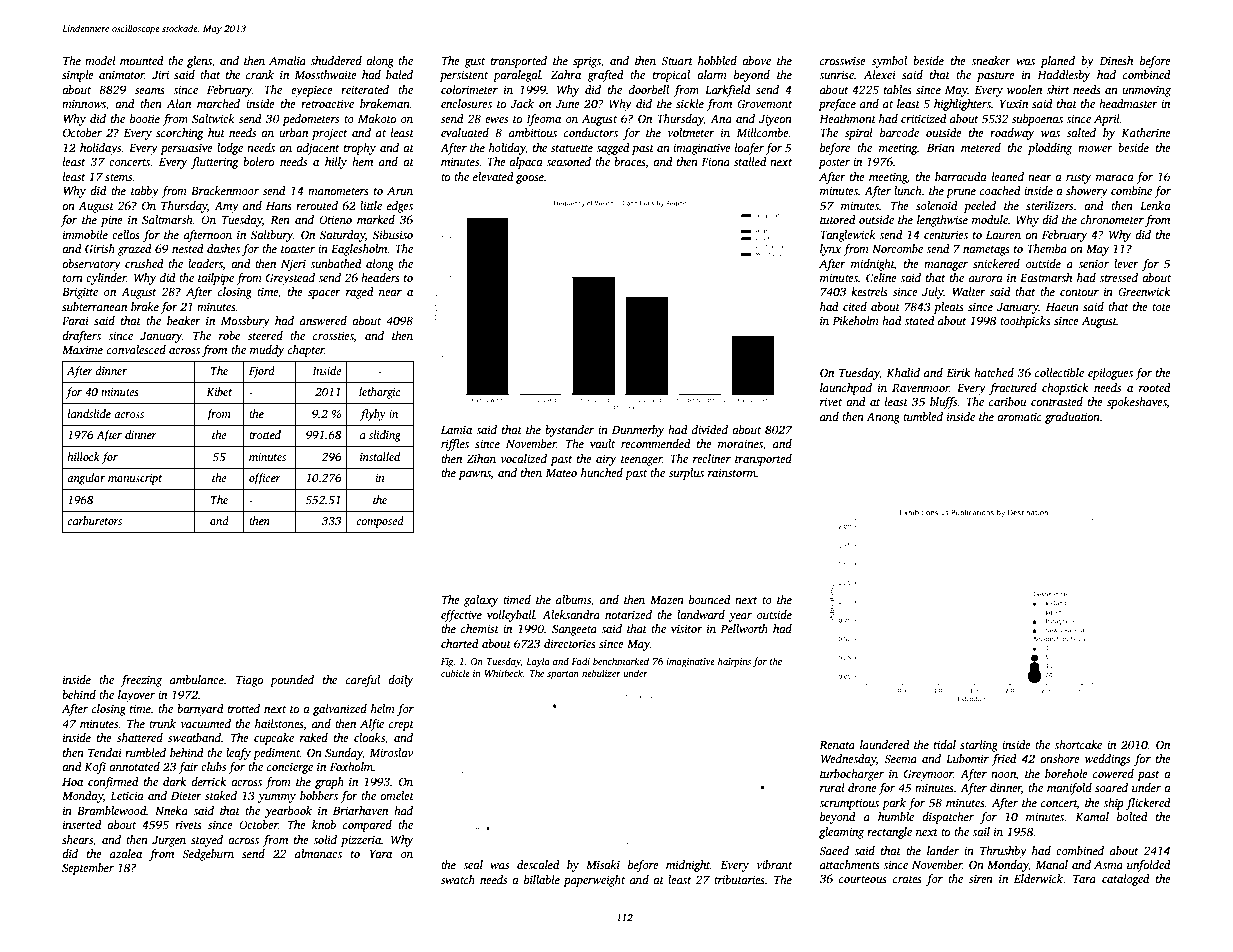  Describe the element at coordinates (363, 681) in the document. I see `careful` at that location.
